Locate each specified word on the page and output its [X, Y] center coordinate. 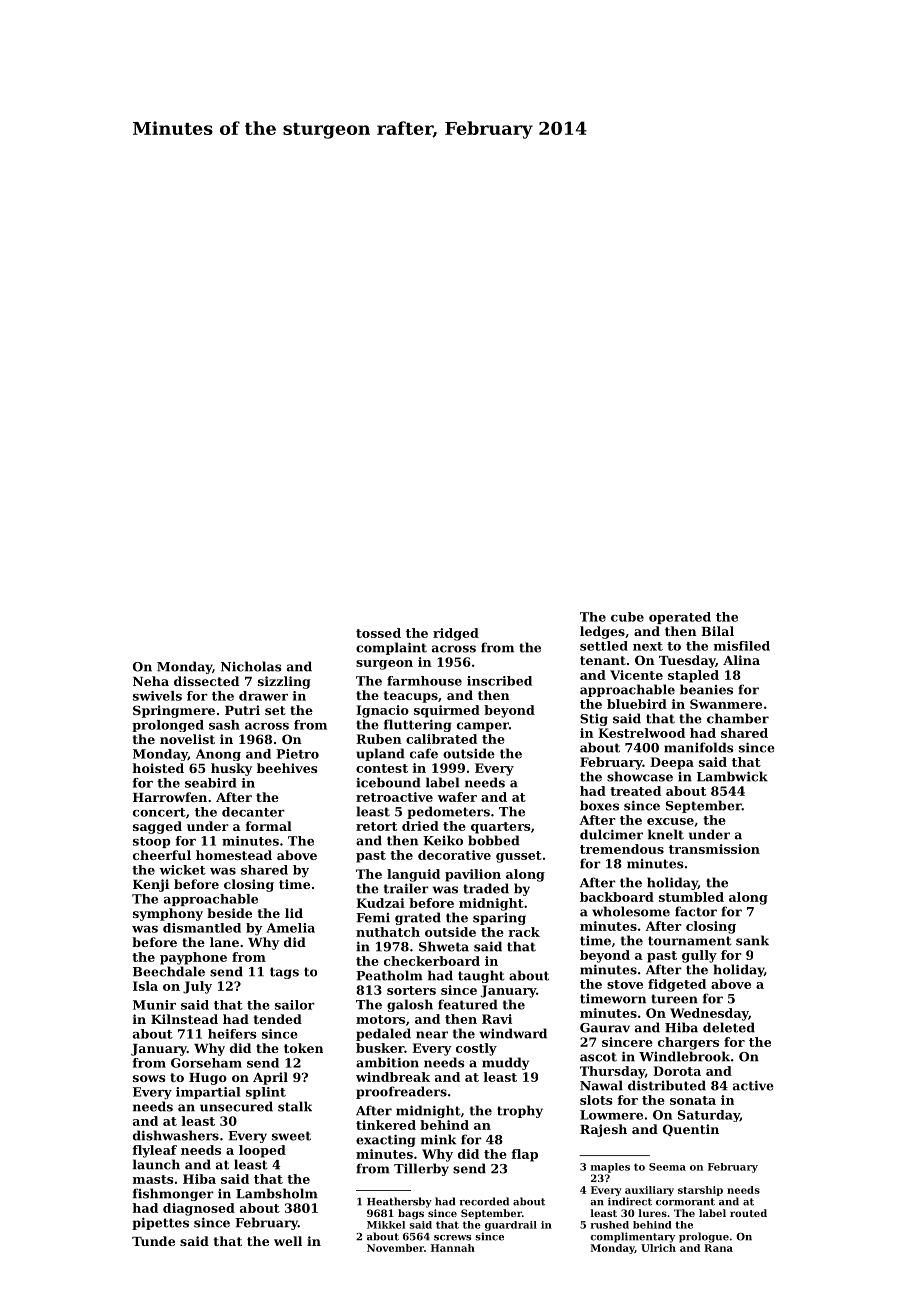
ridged [456, 634]
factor [696, 911]
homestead [234, 855]
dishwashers [176, 1135]
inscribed [499, 681]
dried [420, 826]
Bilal [717, 631]
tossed [378, 633]
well [288, 1241]
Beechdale [169, 971]
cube [627, 617]
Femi [373, 918]
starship [700, 1191]
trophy [520, 1111]
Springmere [174, 711]
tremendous [622, 849]
